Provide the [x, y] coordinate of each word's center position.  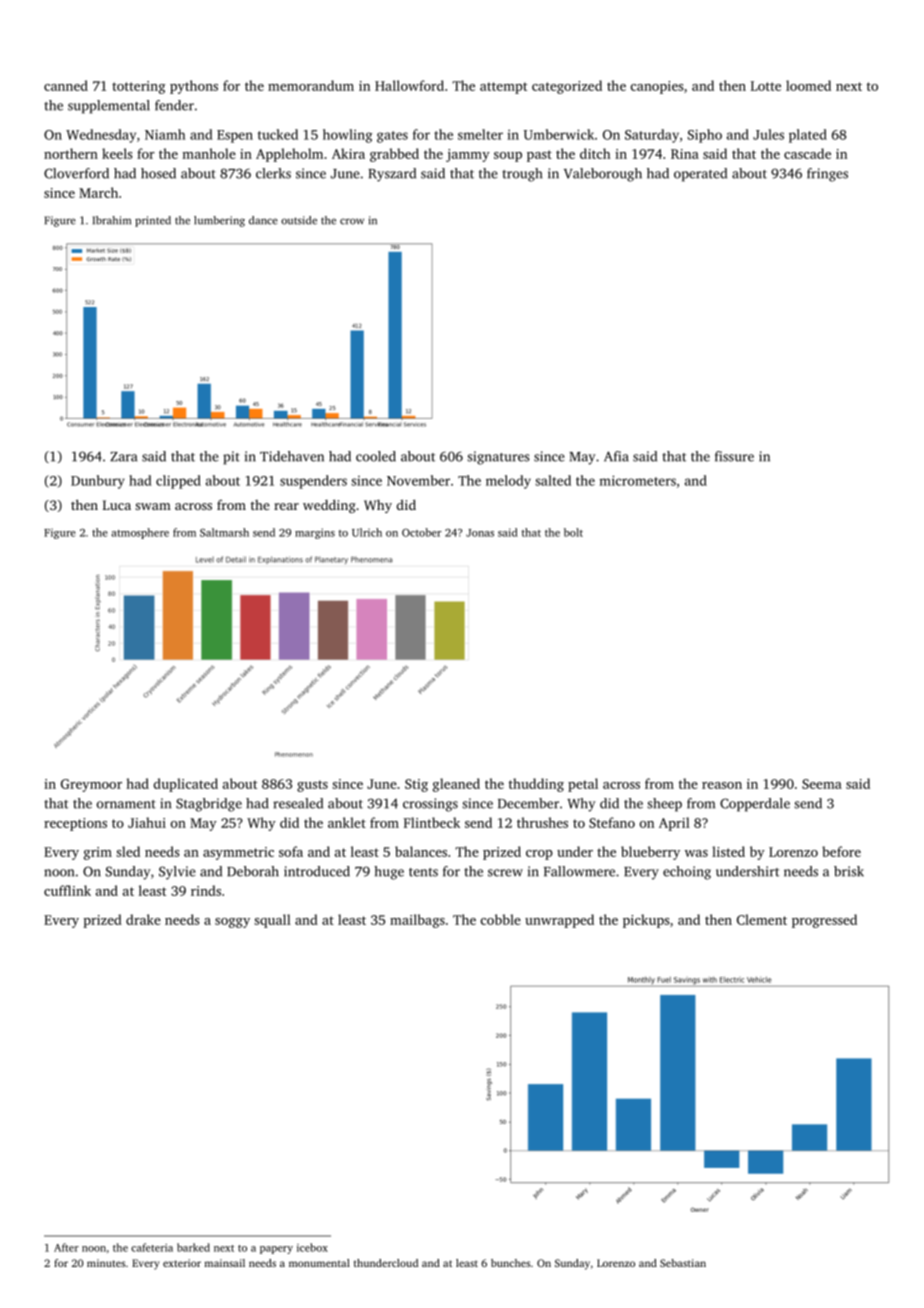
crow [352, 221]
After [66, 1247]
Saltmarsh [224, 532]
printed [153, 221]
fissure [734, 456]
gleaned [456, 785]
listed [728, 851]
